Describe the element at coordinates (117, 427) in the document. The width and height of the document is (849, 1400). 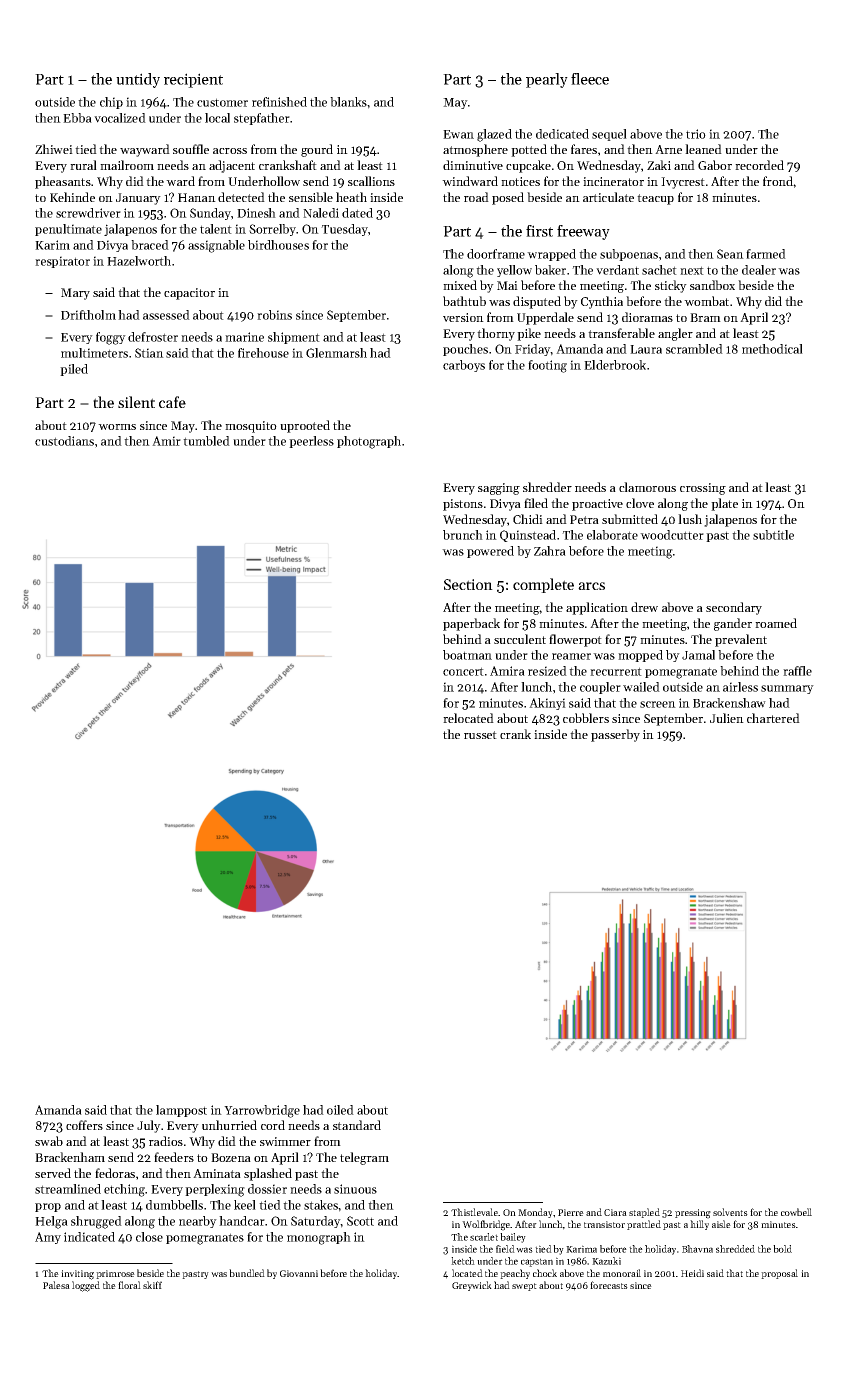
I see `worms` at that location.
